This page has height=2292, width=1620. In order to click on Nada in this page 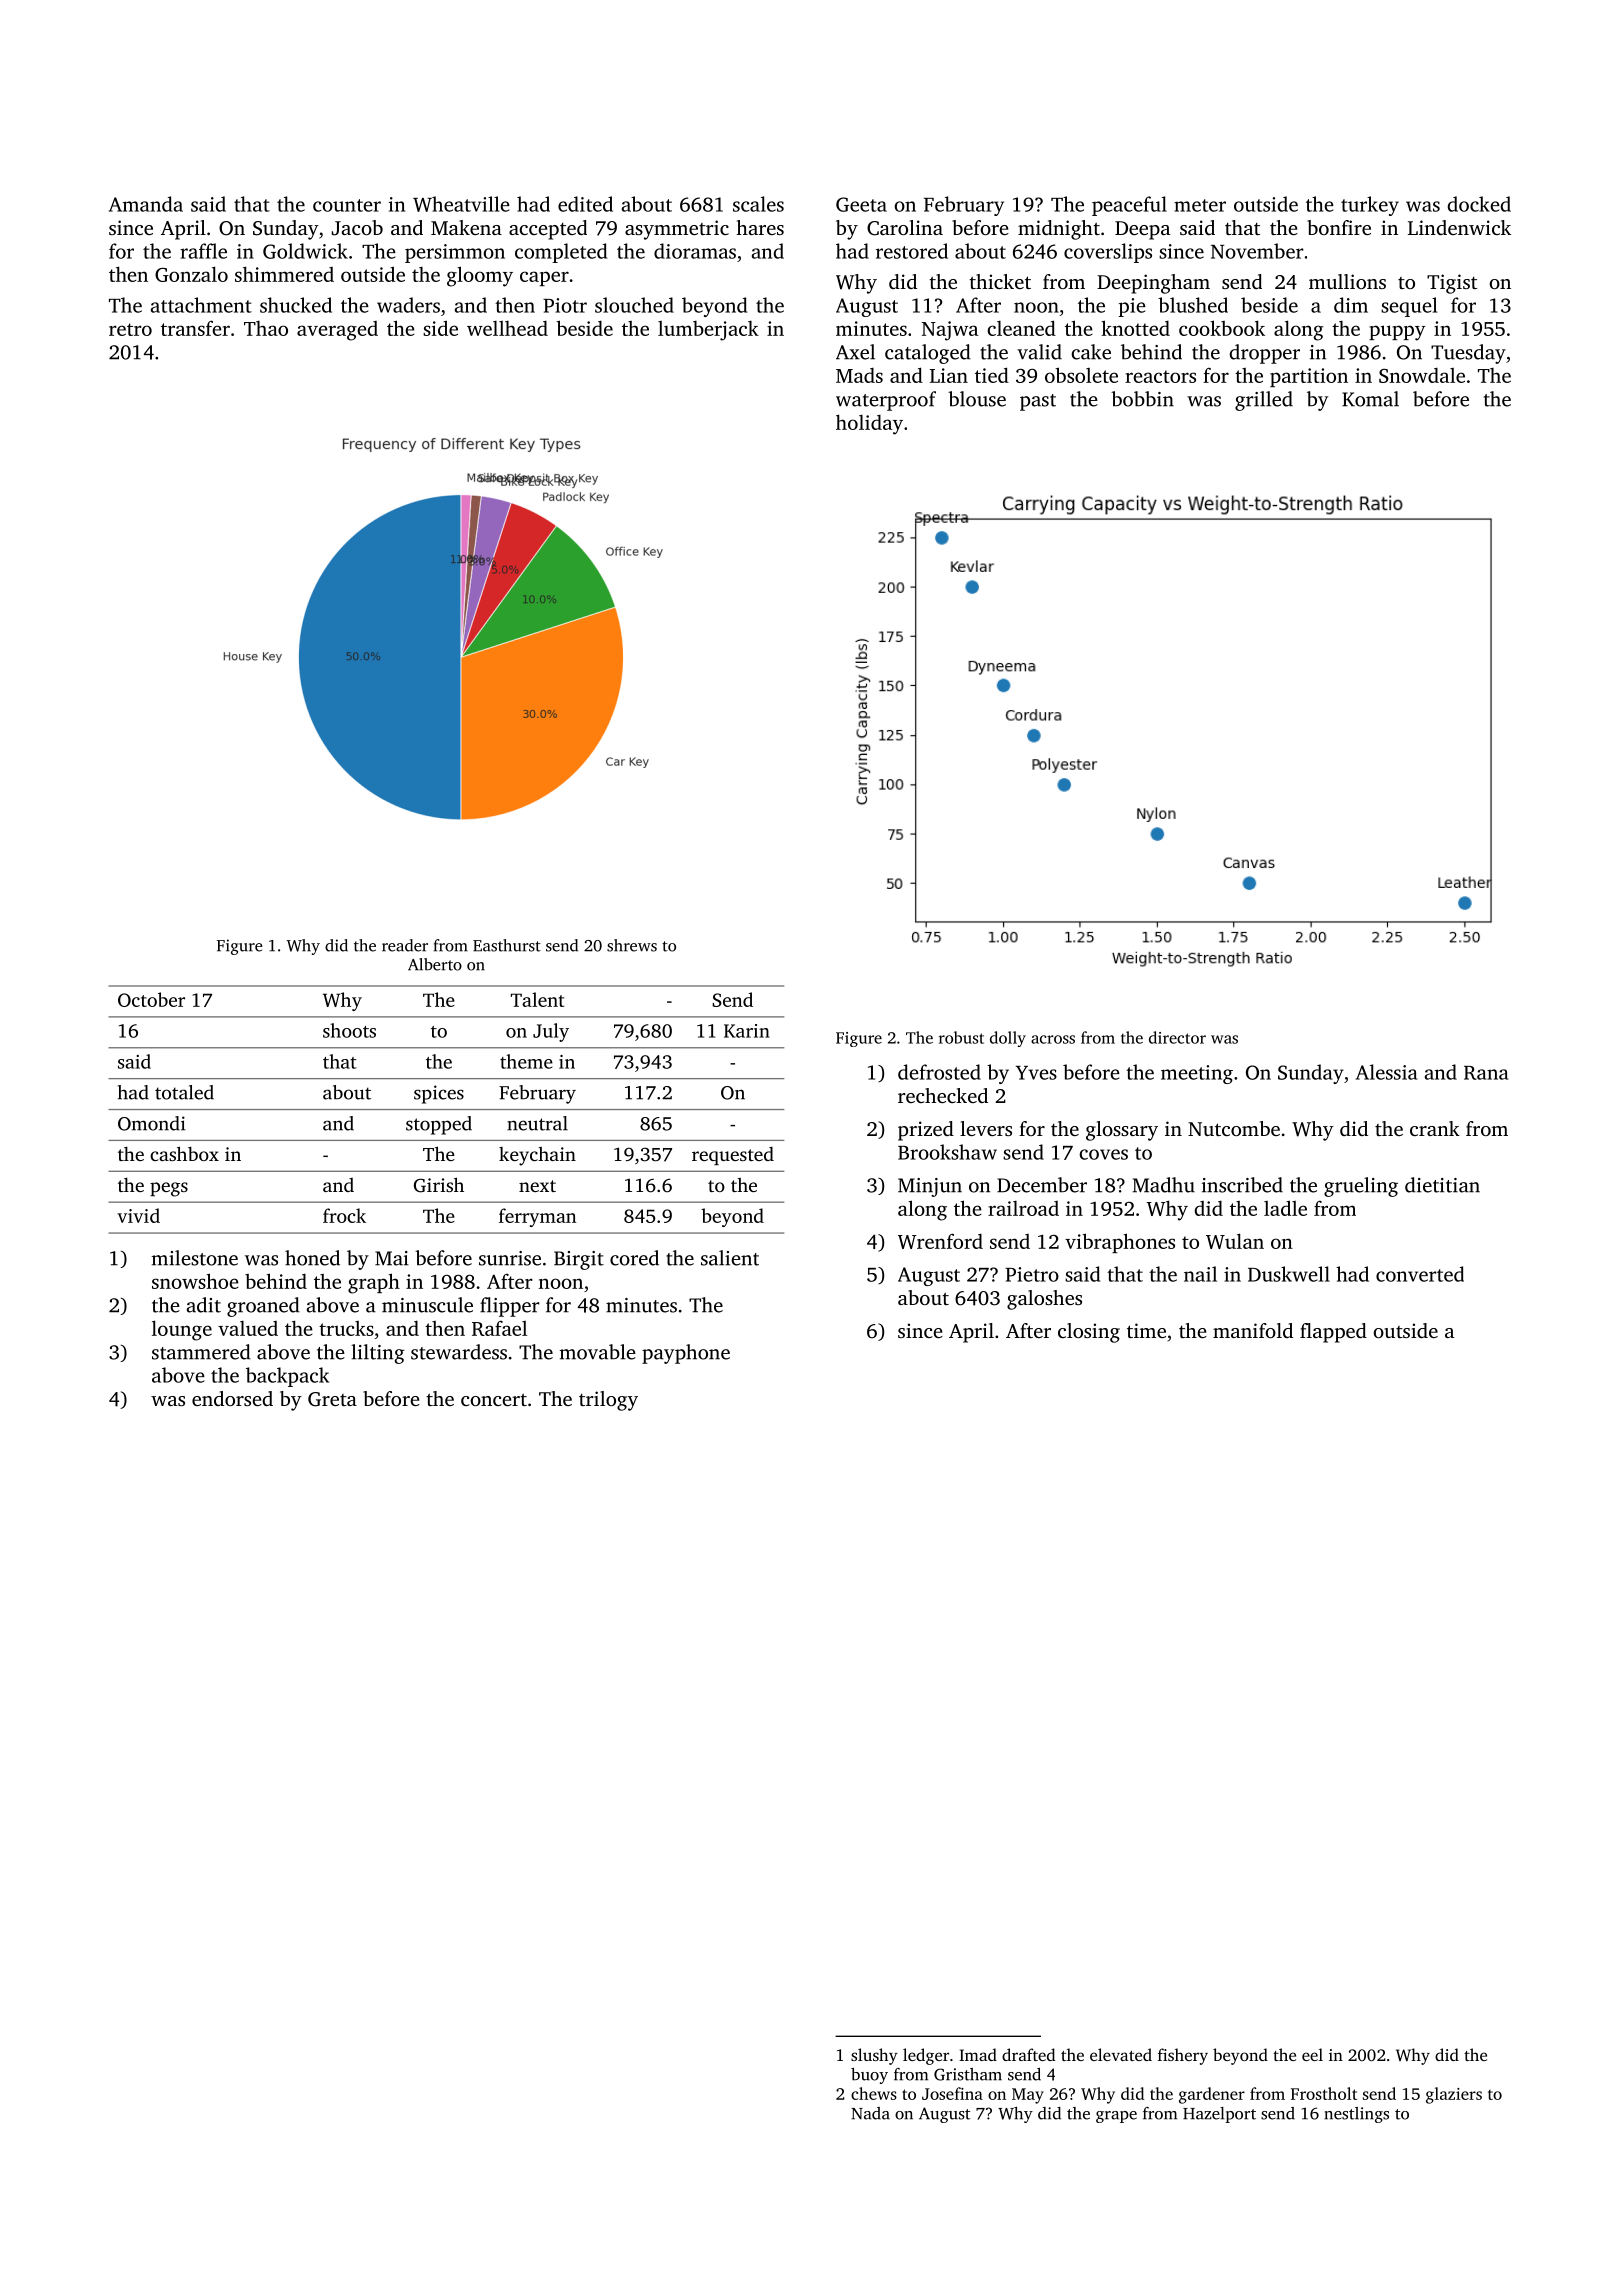, I will do `click(870, 2113)`.
